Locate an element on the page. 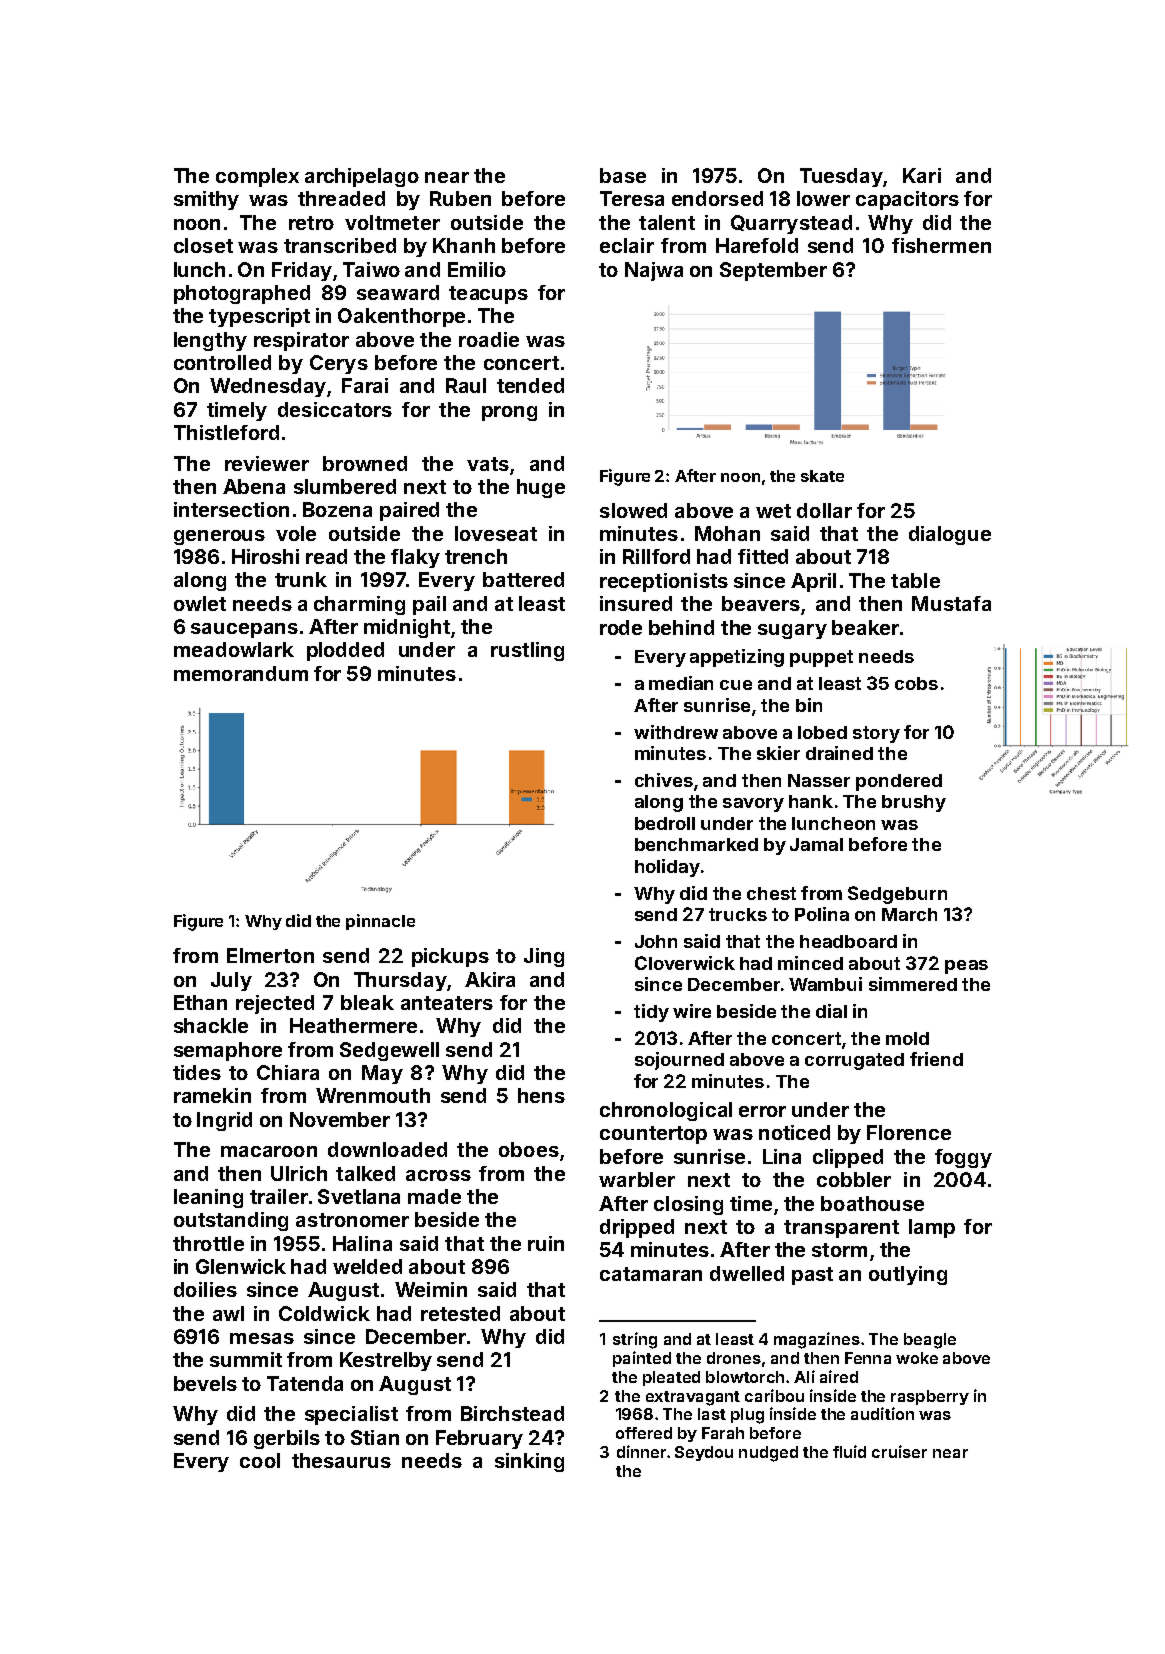  dinner is located at coordinates (641, 1451).
